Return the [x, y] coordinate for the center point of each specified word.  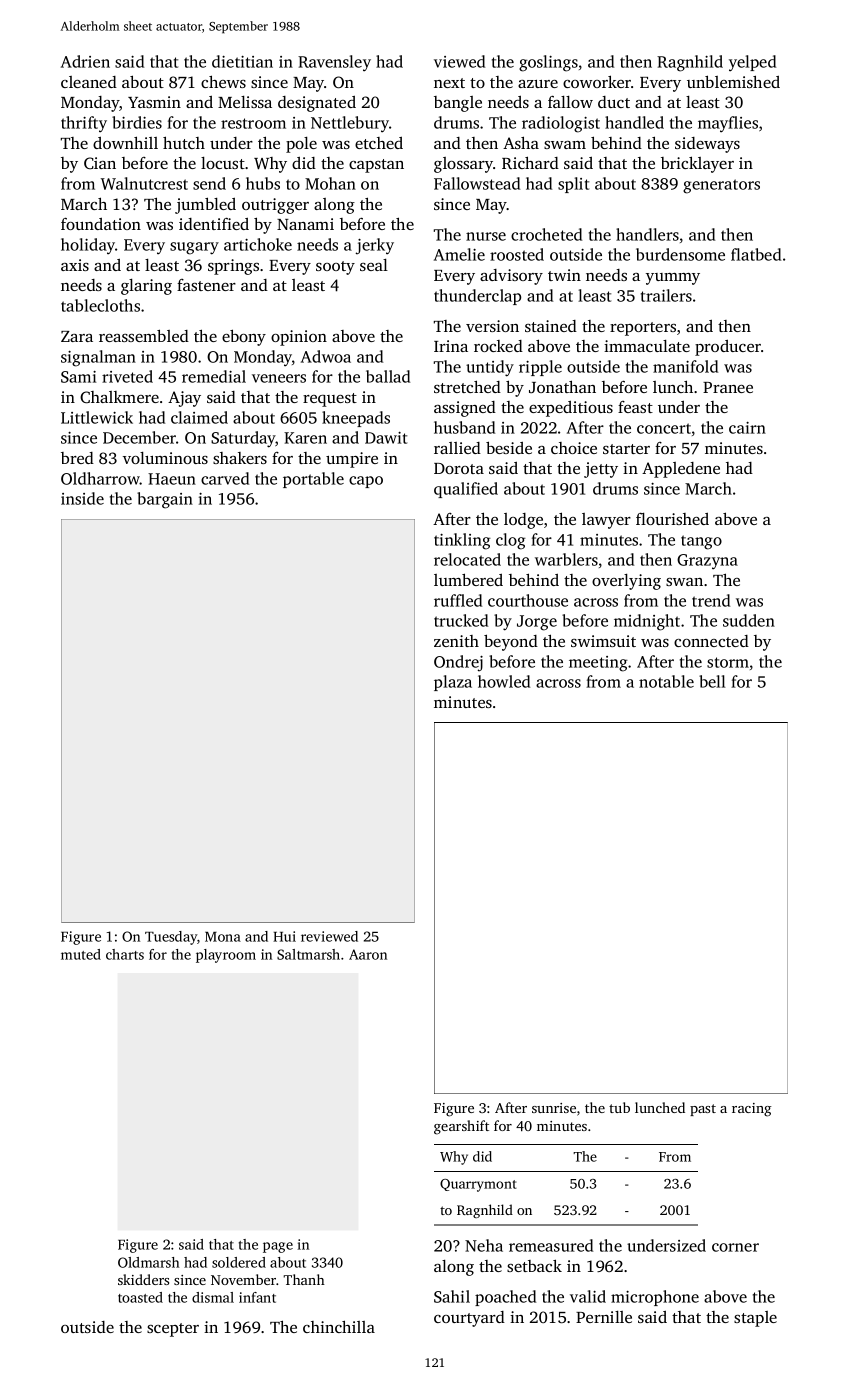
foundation [101, 224]
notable [666, 681]
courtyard [469, 1319]
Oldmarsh [148, 1262]
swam [565, 145]
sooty [335, 268]
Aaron [368, 954]
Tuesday [171, 938]
